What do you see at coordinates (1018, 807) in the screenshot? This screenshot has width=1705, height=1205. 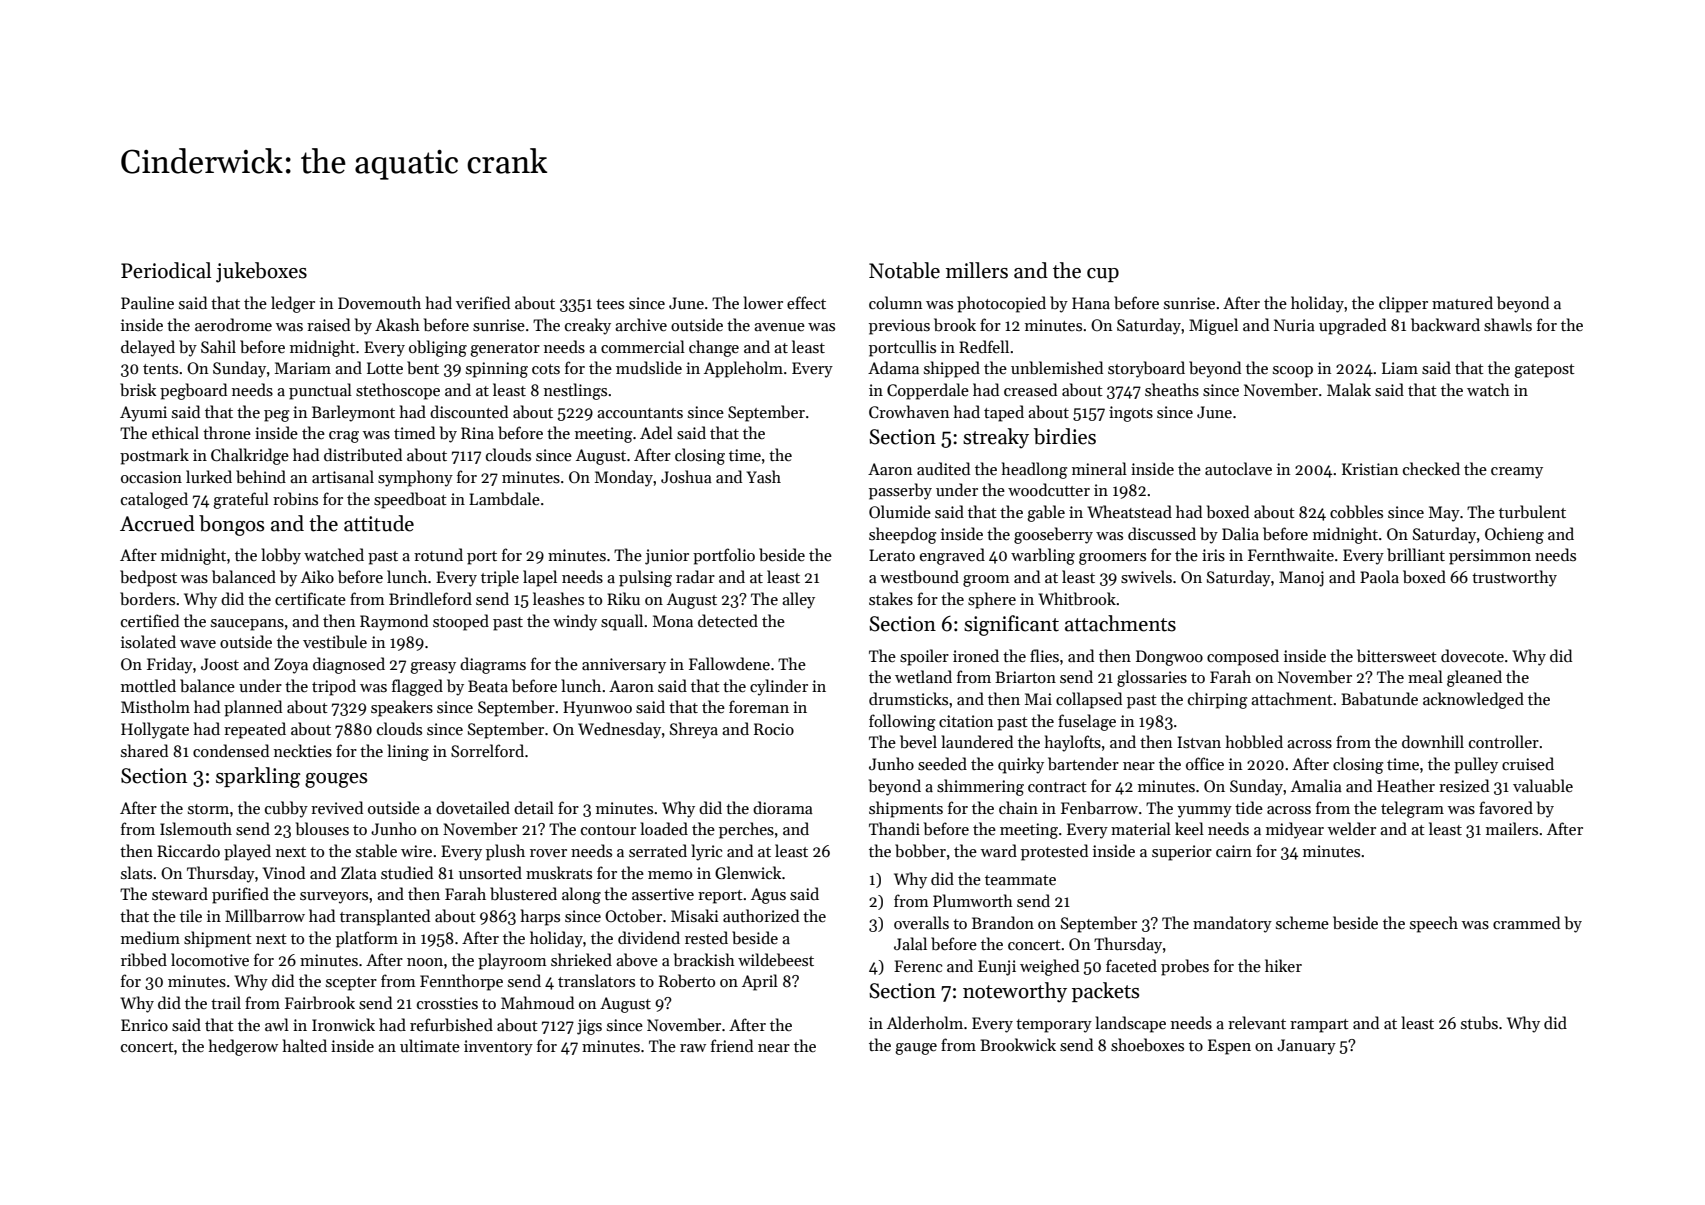 I see `chain` at bounding box center [1018, 807].
